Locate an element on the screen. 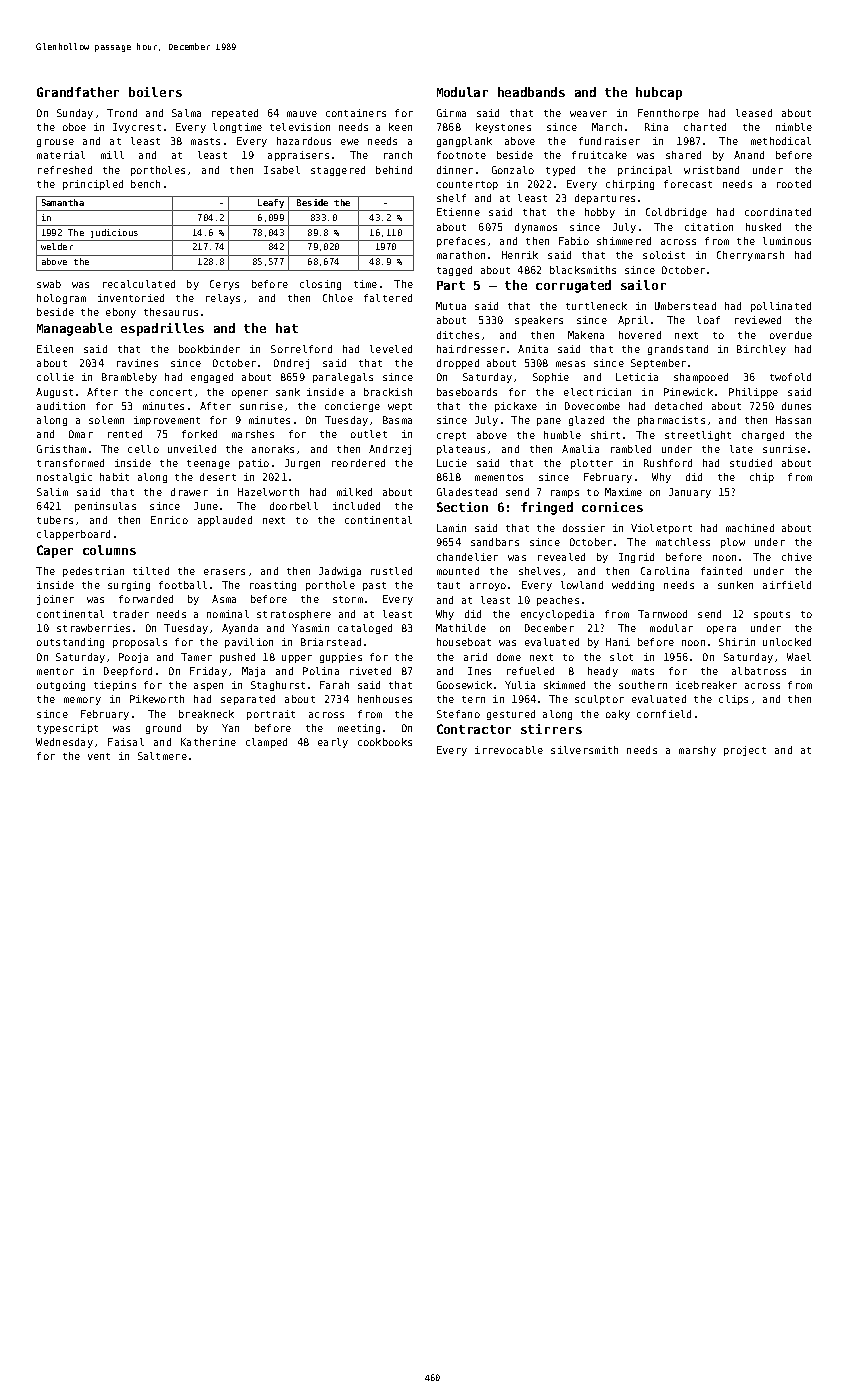 The width and height of the screenshot is (849, 1400). chandelier is located at coordinates (467, 557).
